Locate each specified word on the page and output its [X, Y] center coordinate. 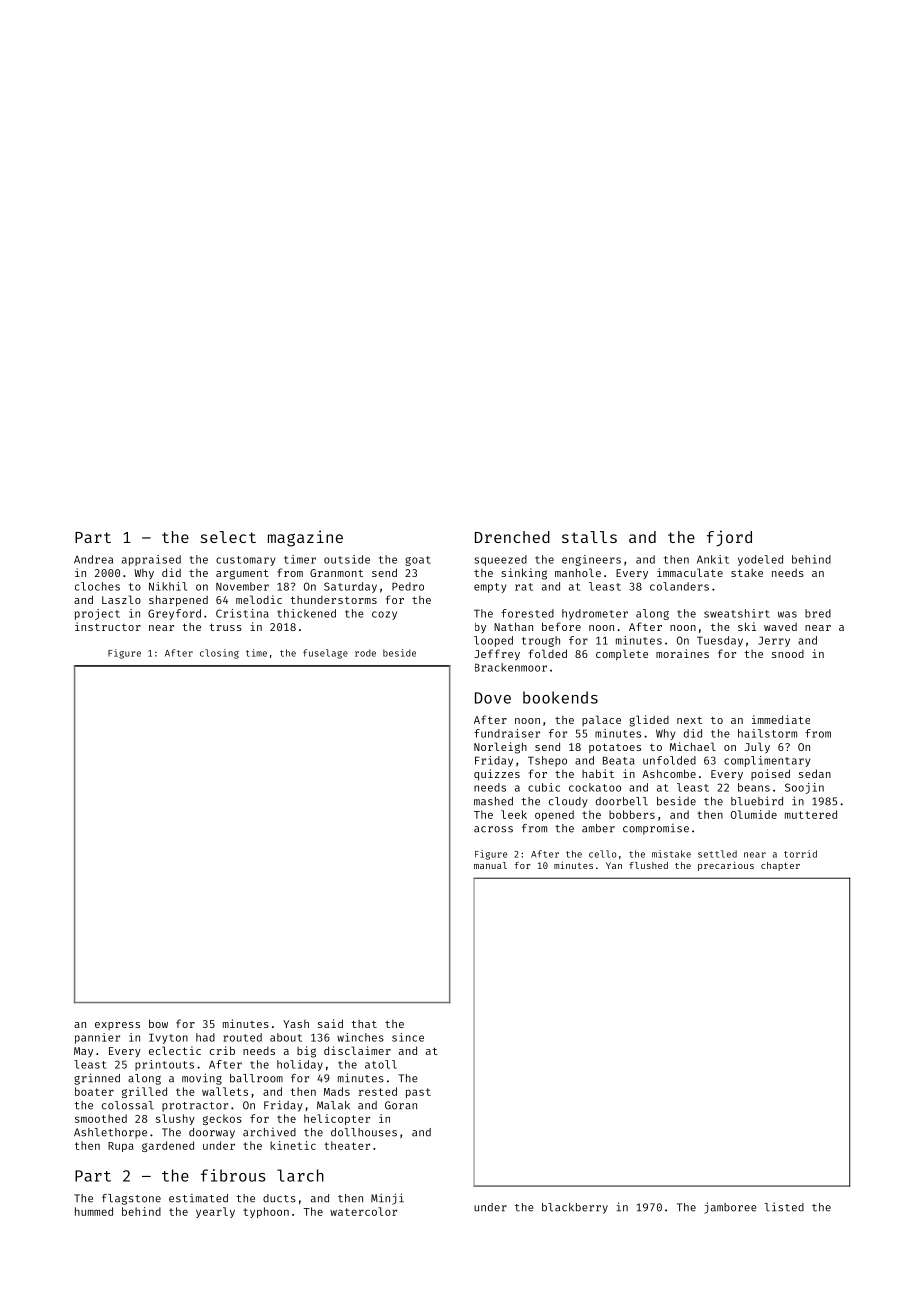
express [117, 1026]
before [561, 626]
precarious [726, 866]
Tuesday [720, 641]
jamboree [730, 1208]
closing [219, 654]
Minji [387, 1199]
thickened [306, 613]
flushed [648, 865]
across [493, 829]
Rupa [121, 1147]
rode [365, 653]
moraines [682, 653]
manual [490, 865]
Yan [614, 865]
